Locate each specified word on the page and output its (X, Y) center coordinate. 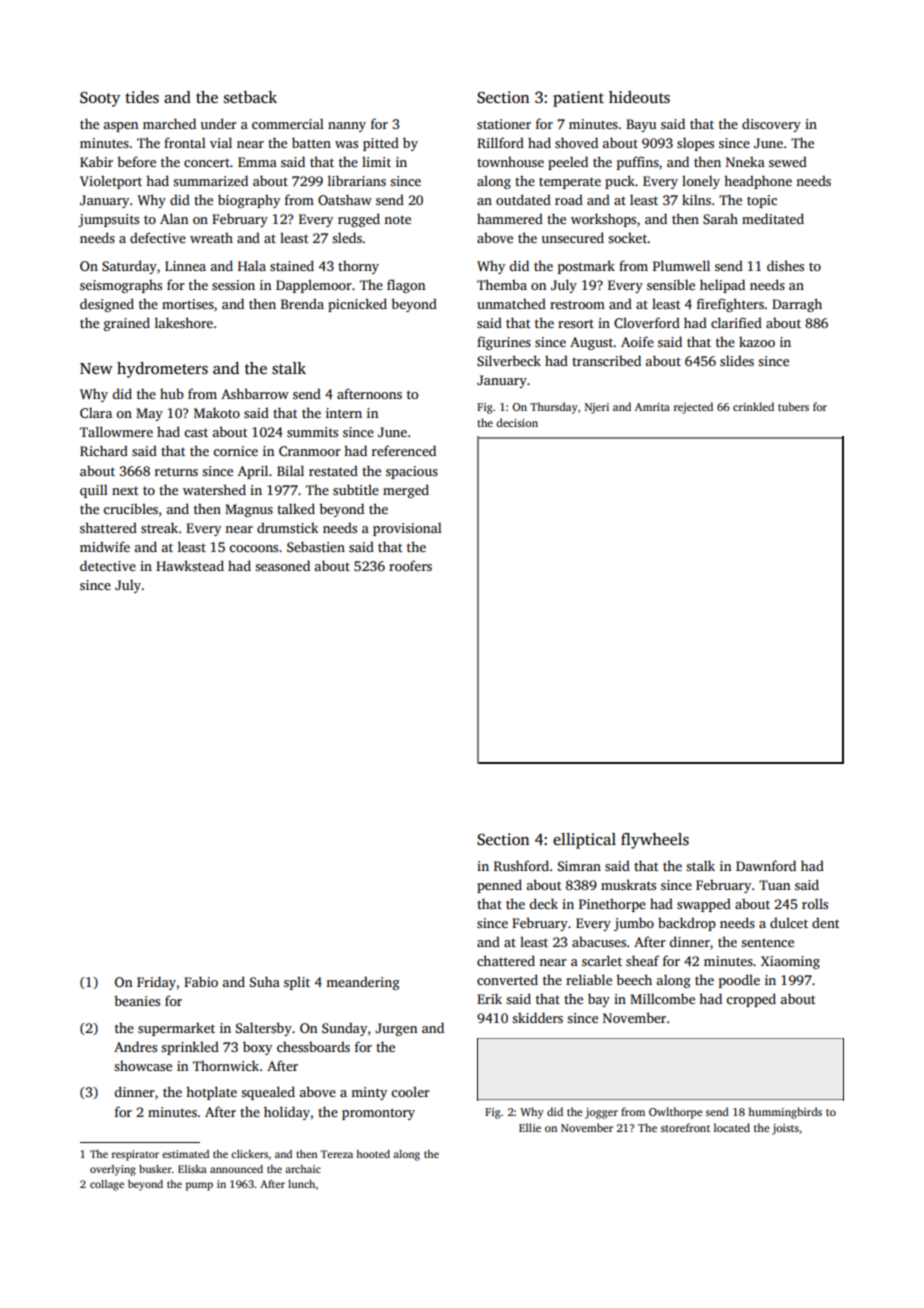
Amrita (652, 407)
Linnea (185, 266)
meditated (773, 218)
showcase (143, 1066)
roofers (410, 565)
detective (108, 565)
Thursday (554, 408)
